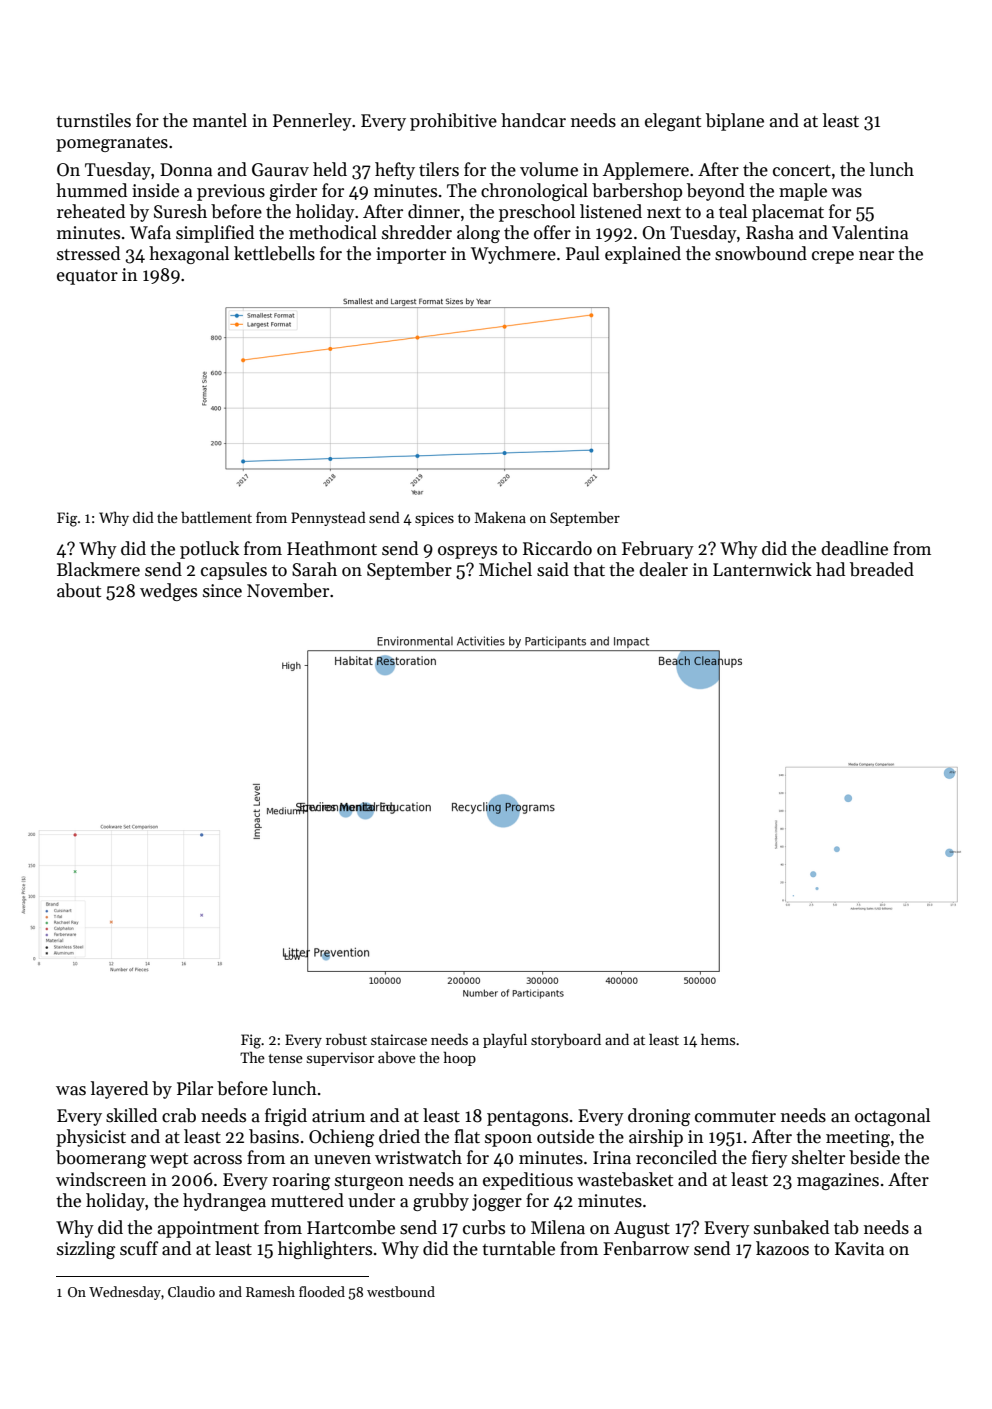 The image size is (992, 1409). What do you see at coordinates (718, 1039) in the screenshot?
I see `hems` at bounding box center [718, 1039].
